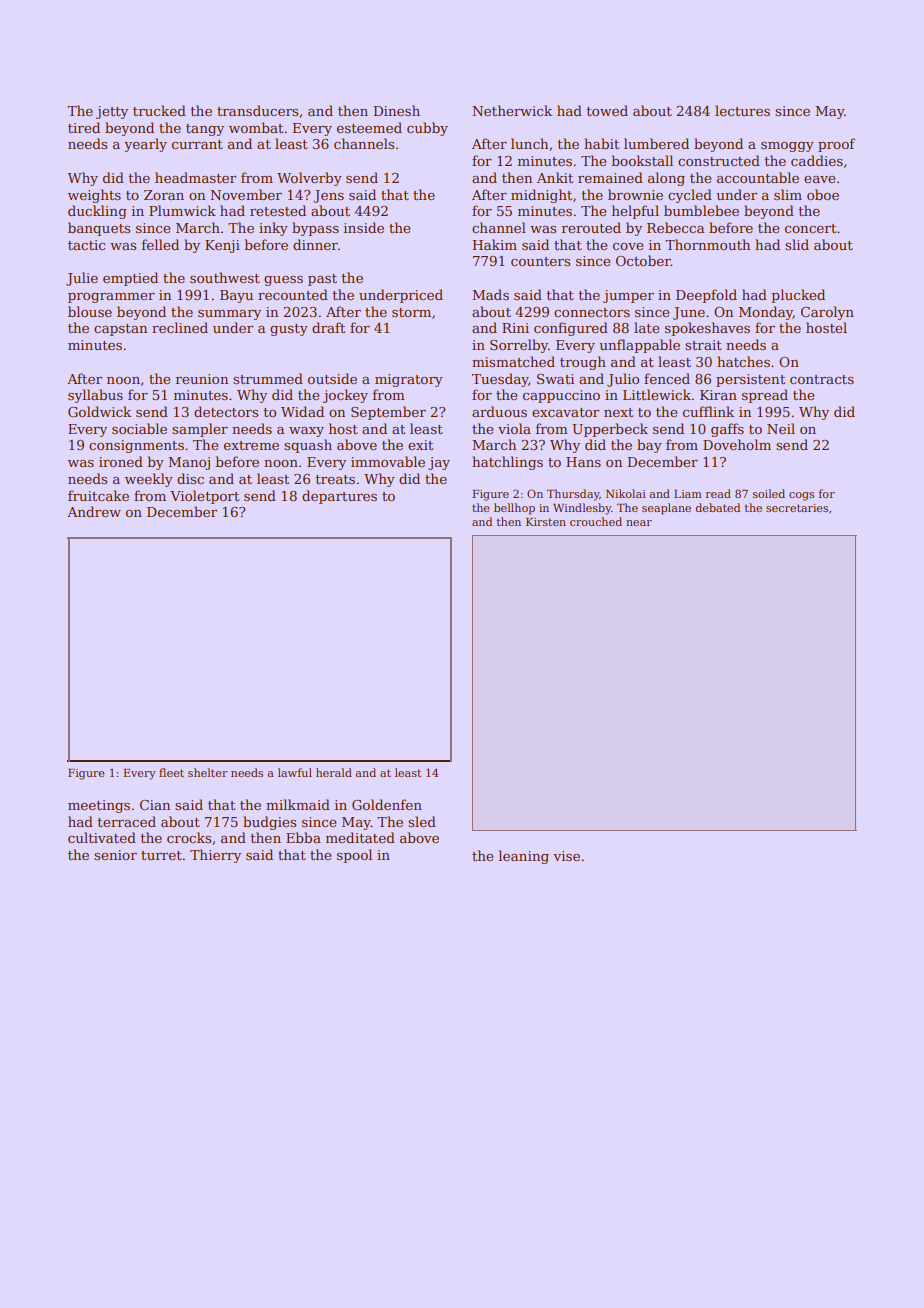 This screenshot has width=924, height=1308. Describe the element at coordinates (541, 196) in the screenshot. I see `midnight` at that location.
